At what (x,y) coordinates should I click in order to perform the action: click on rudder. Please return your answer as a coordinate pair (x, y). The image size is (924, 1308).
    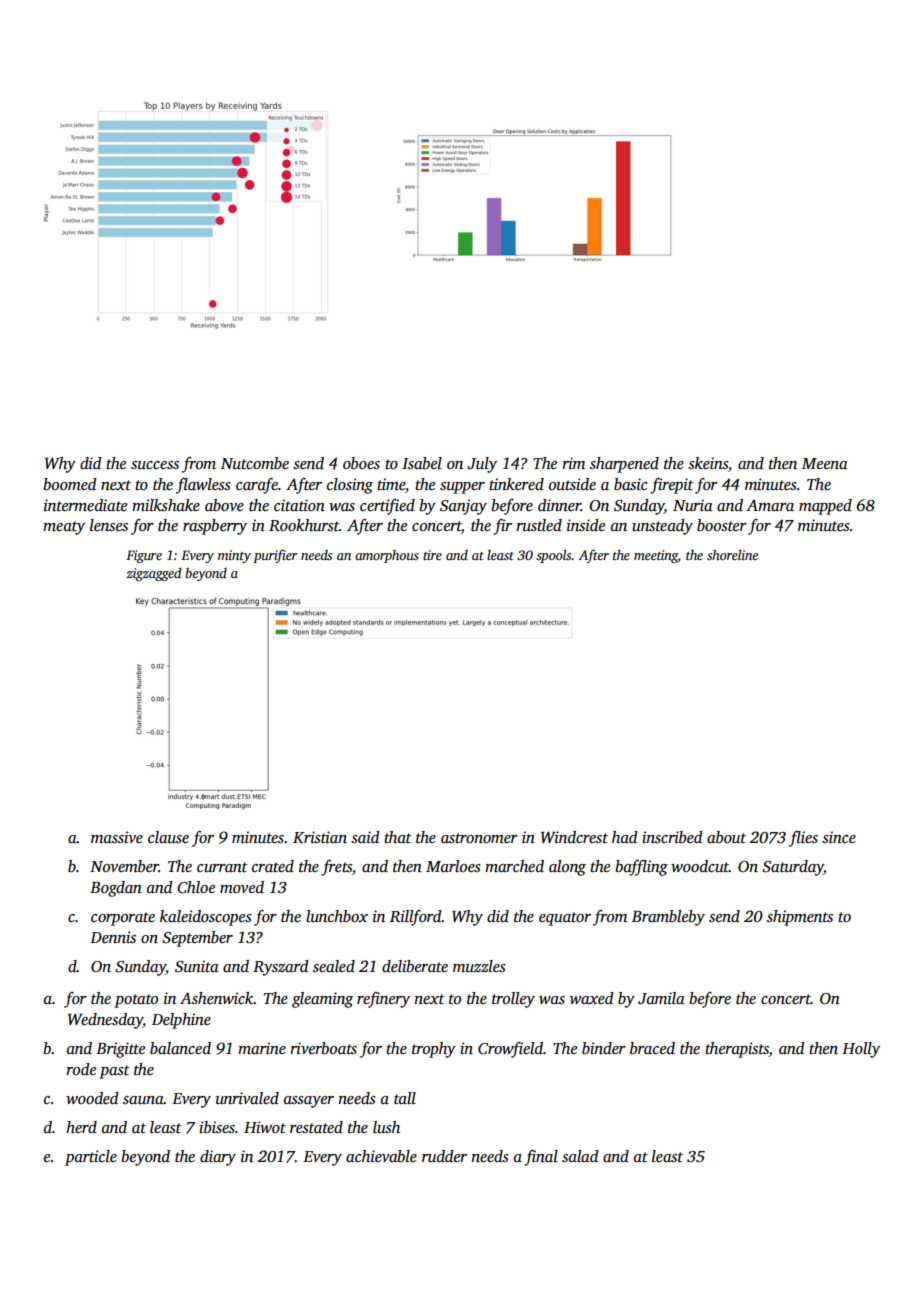
    Looking at the image, I should click on (444, 1156).
